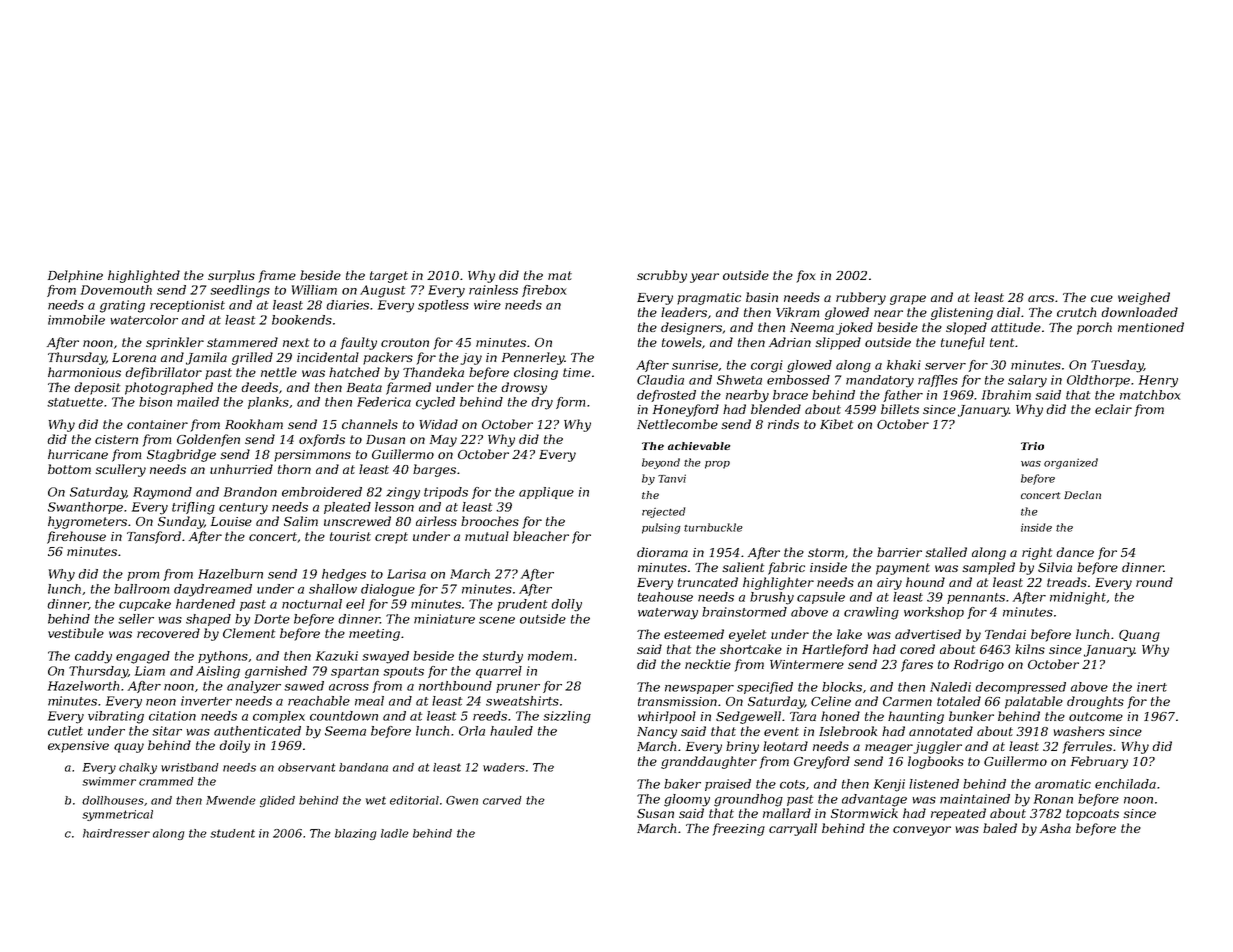  Describe the element at coordinates (232, 833) in the page. I see `student` at that location.
